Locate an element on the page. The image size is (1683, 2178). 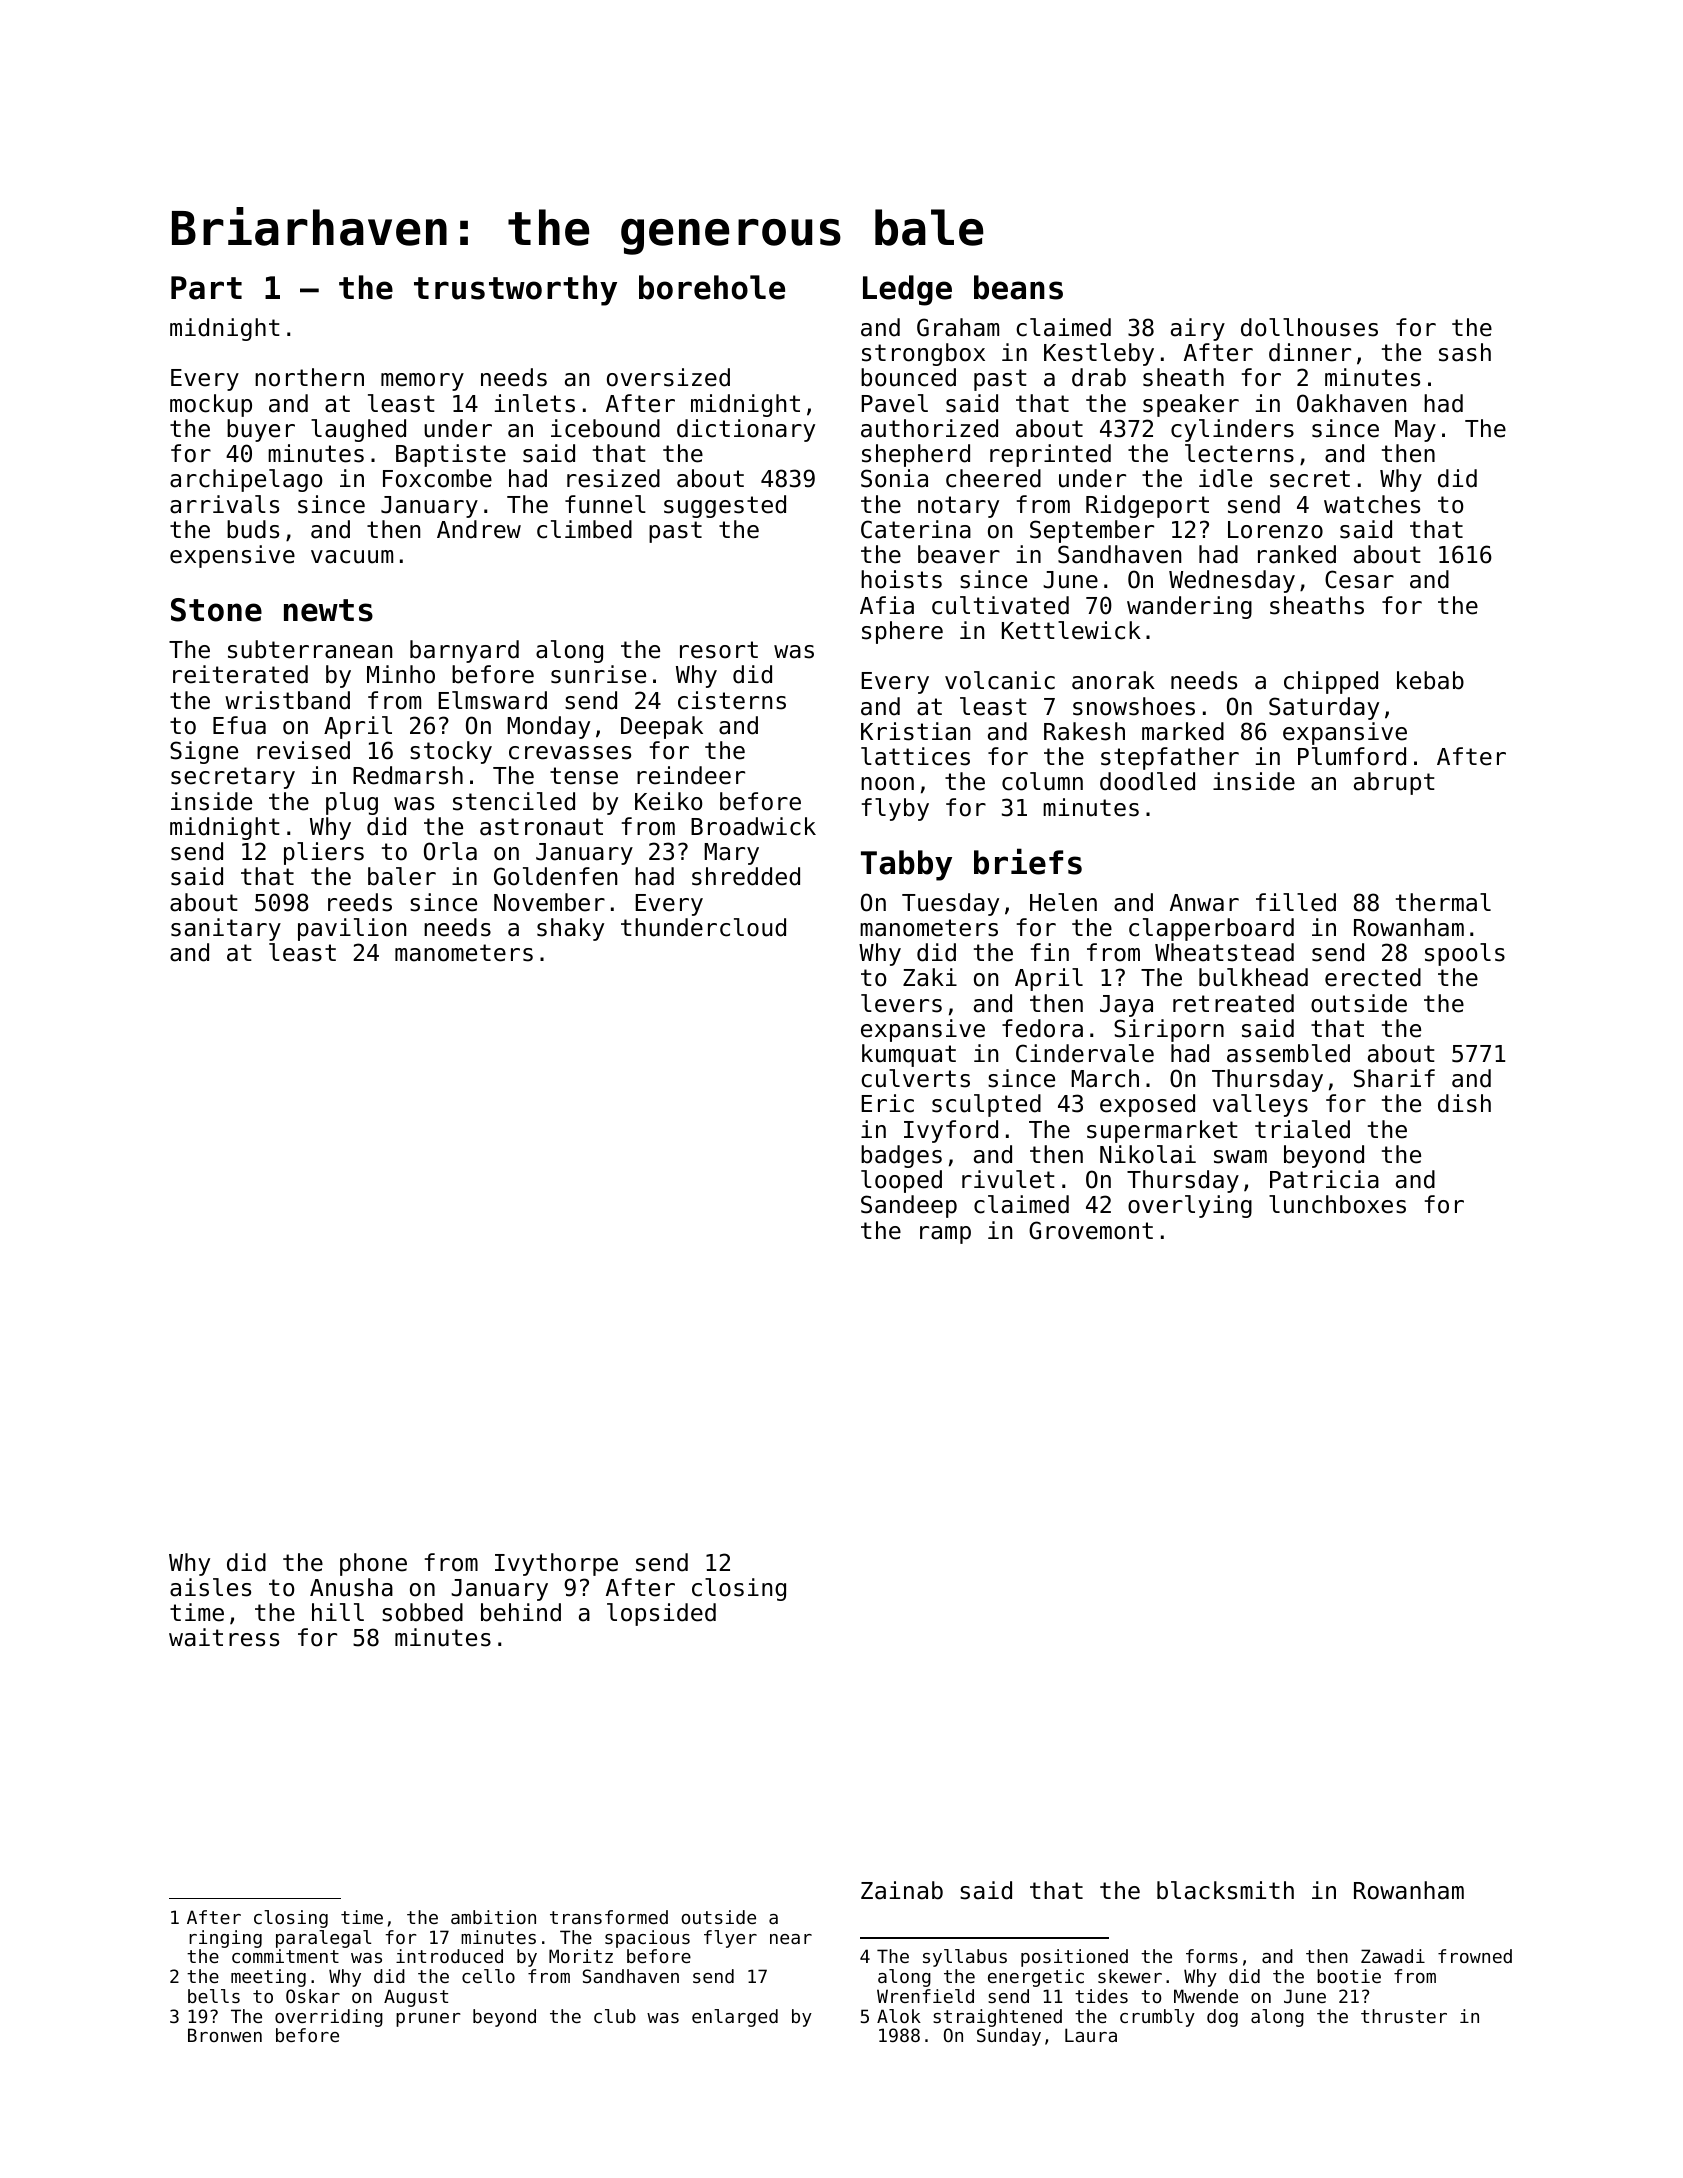
borehole is located at coordinates (712, 287).
